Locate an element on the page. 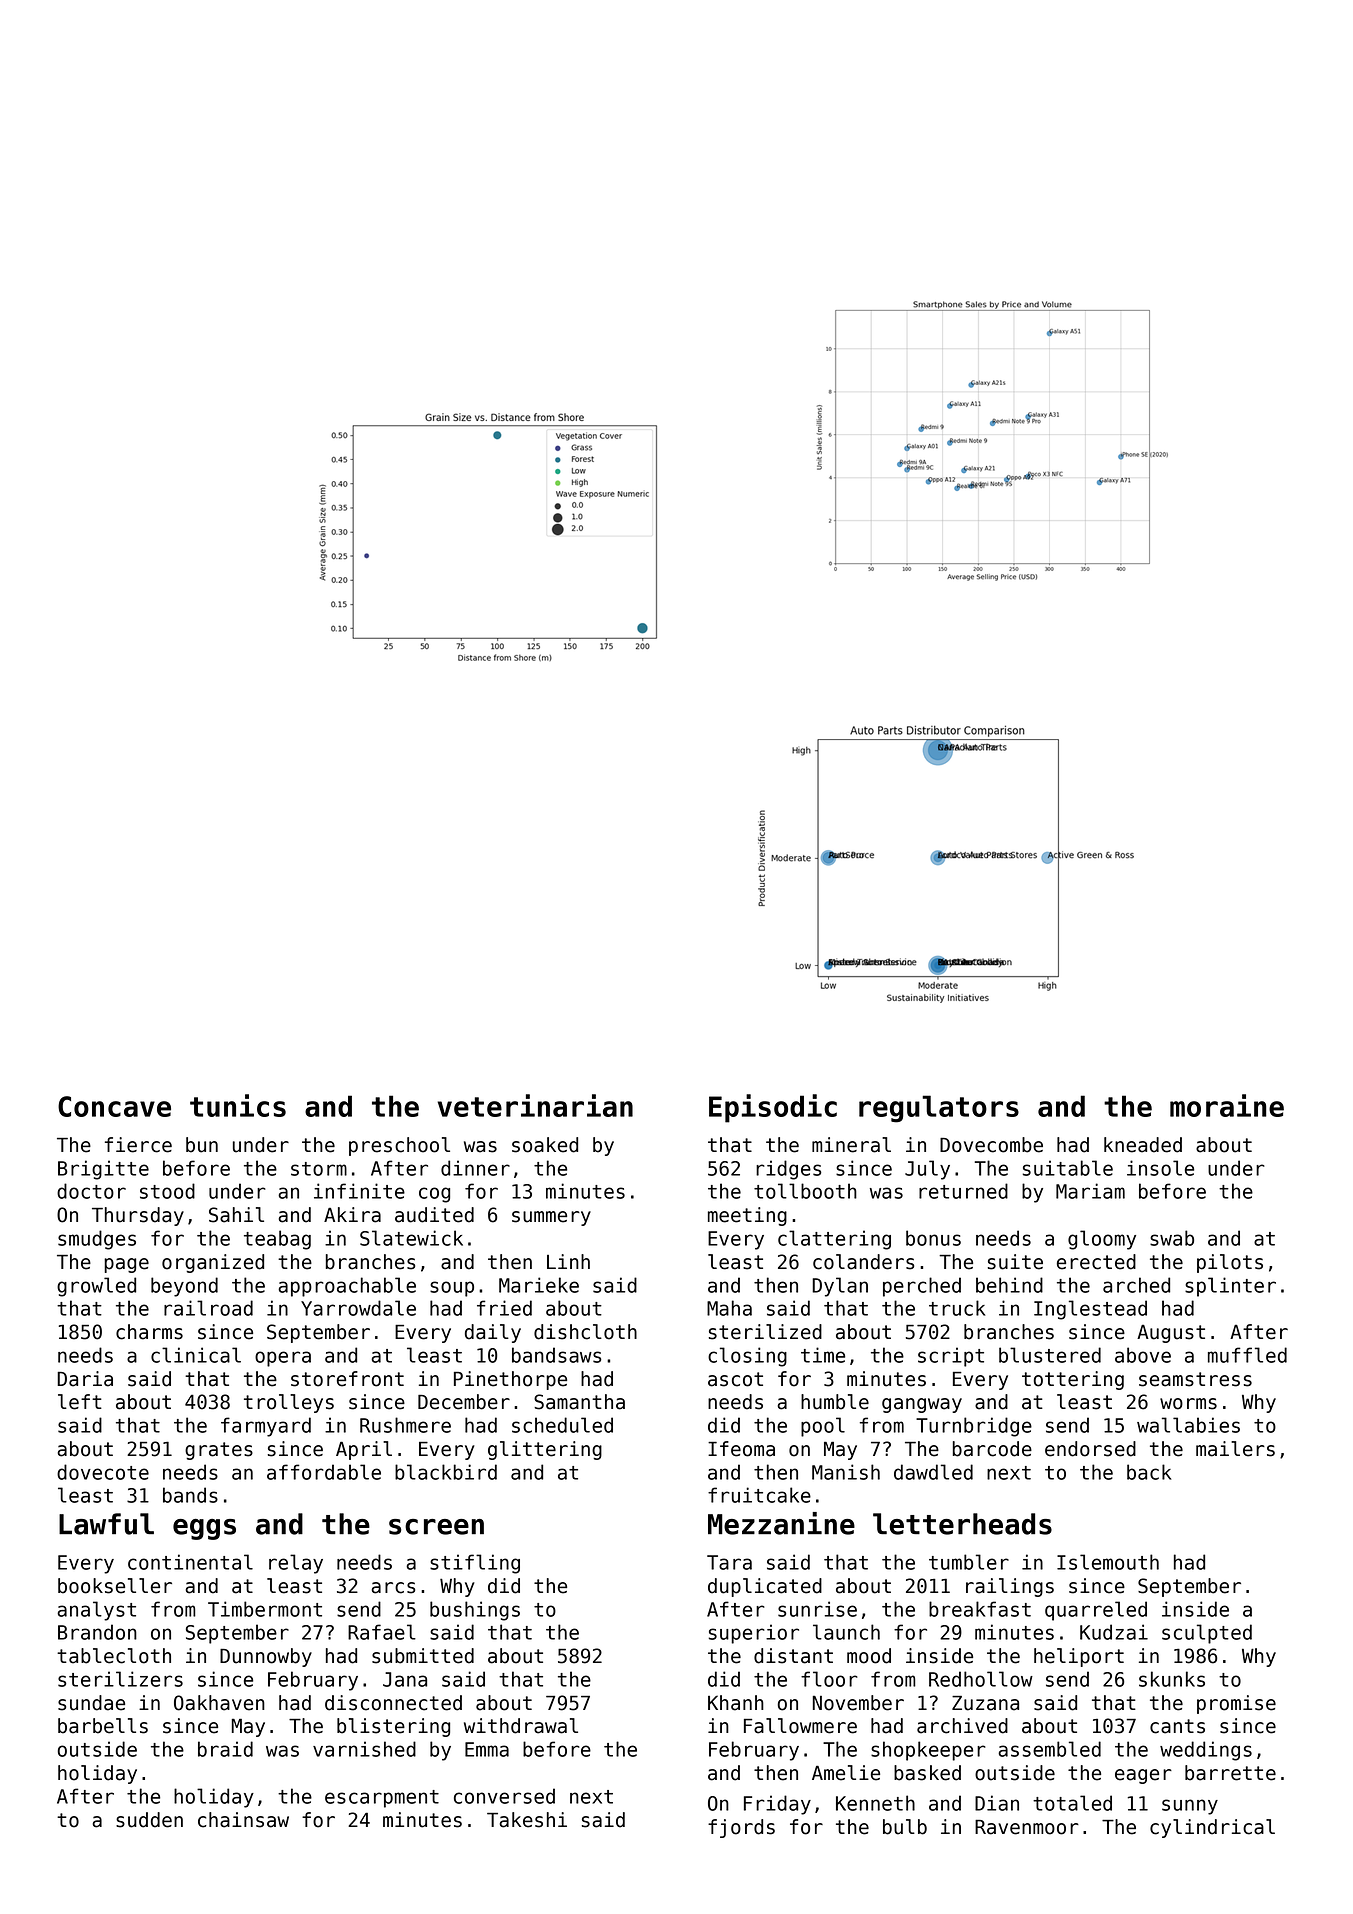 The height and width of the document is (1914, 1353). affordable is located at coordinates (324, 1472).
